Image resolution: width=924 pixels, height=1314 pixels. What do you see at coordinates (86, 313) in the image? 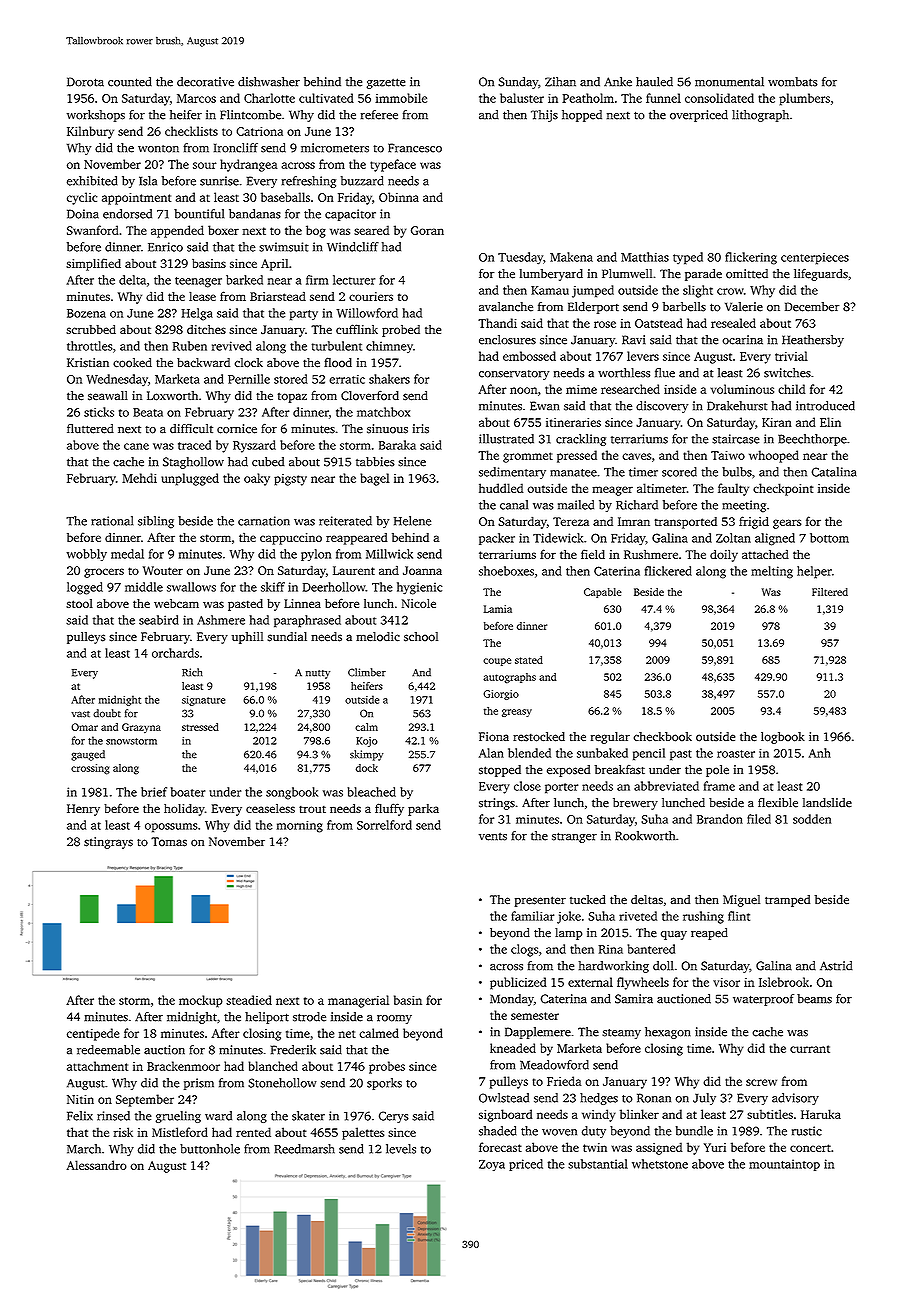
I see `Bozena` at bounding box center [86, 313].
